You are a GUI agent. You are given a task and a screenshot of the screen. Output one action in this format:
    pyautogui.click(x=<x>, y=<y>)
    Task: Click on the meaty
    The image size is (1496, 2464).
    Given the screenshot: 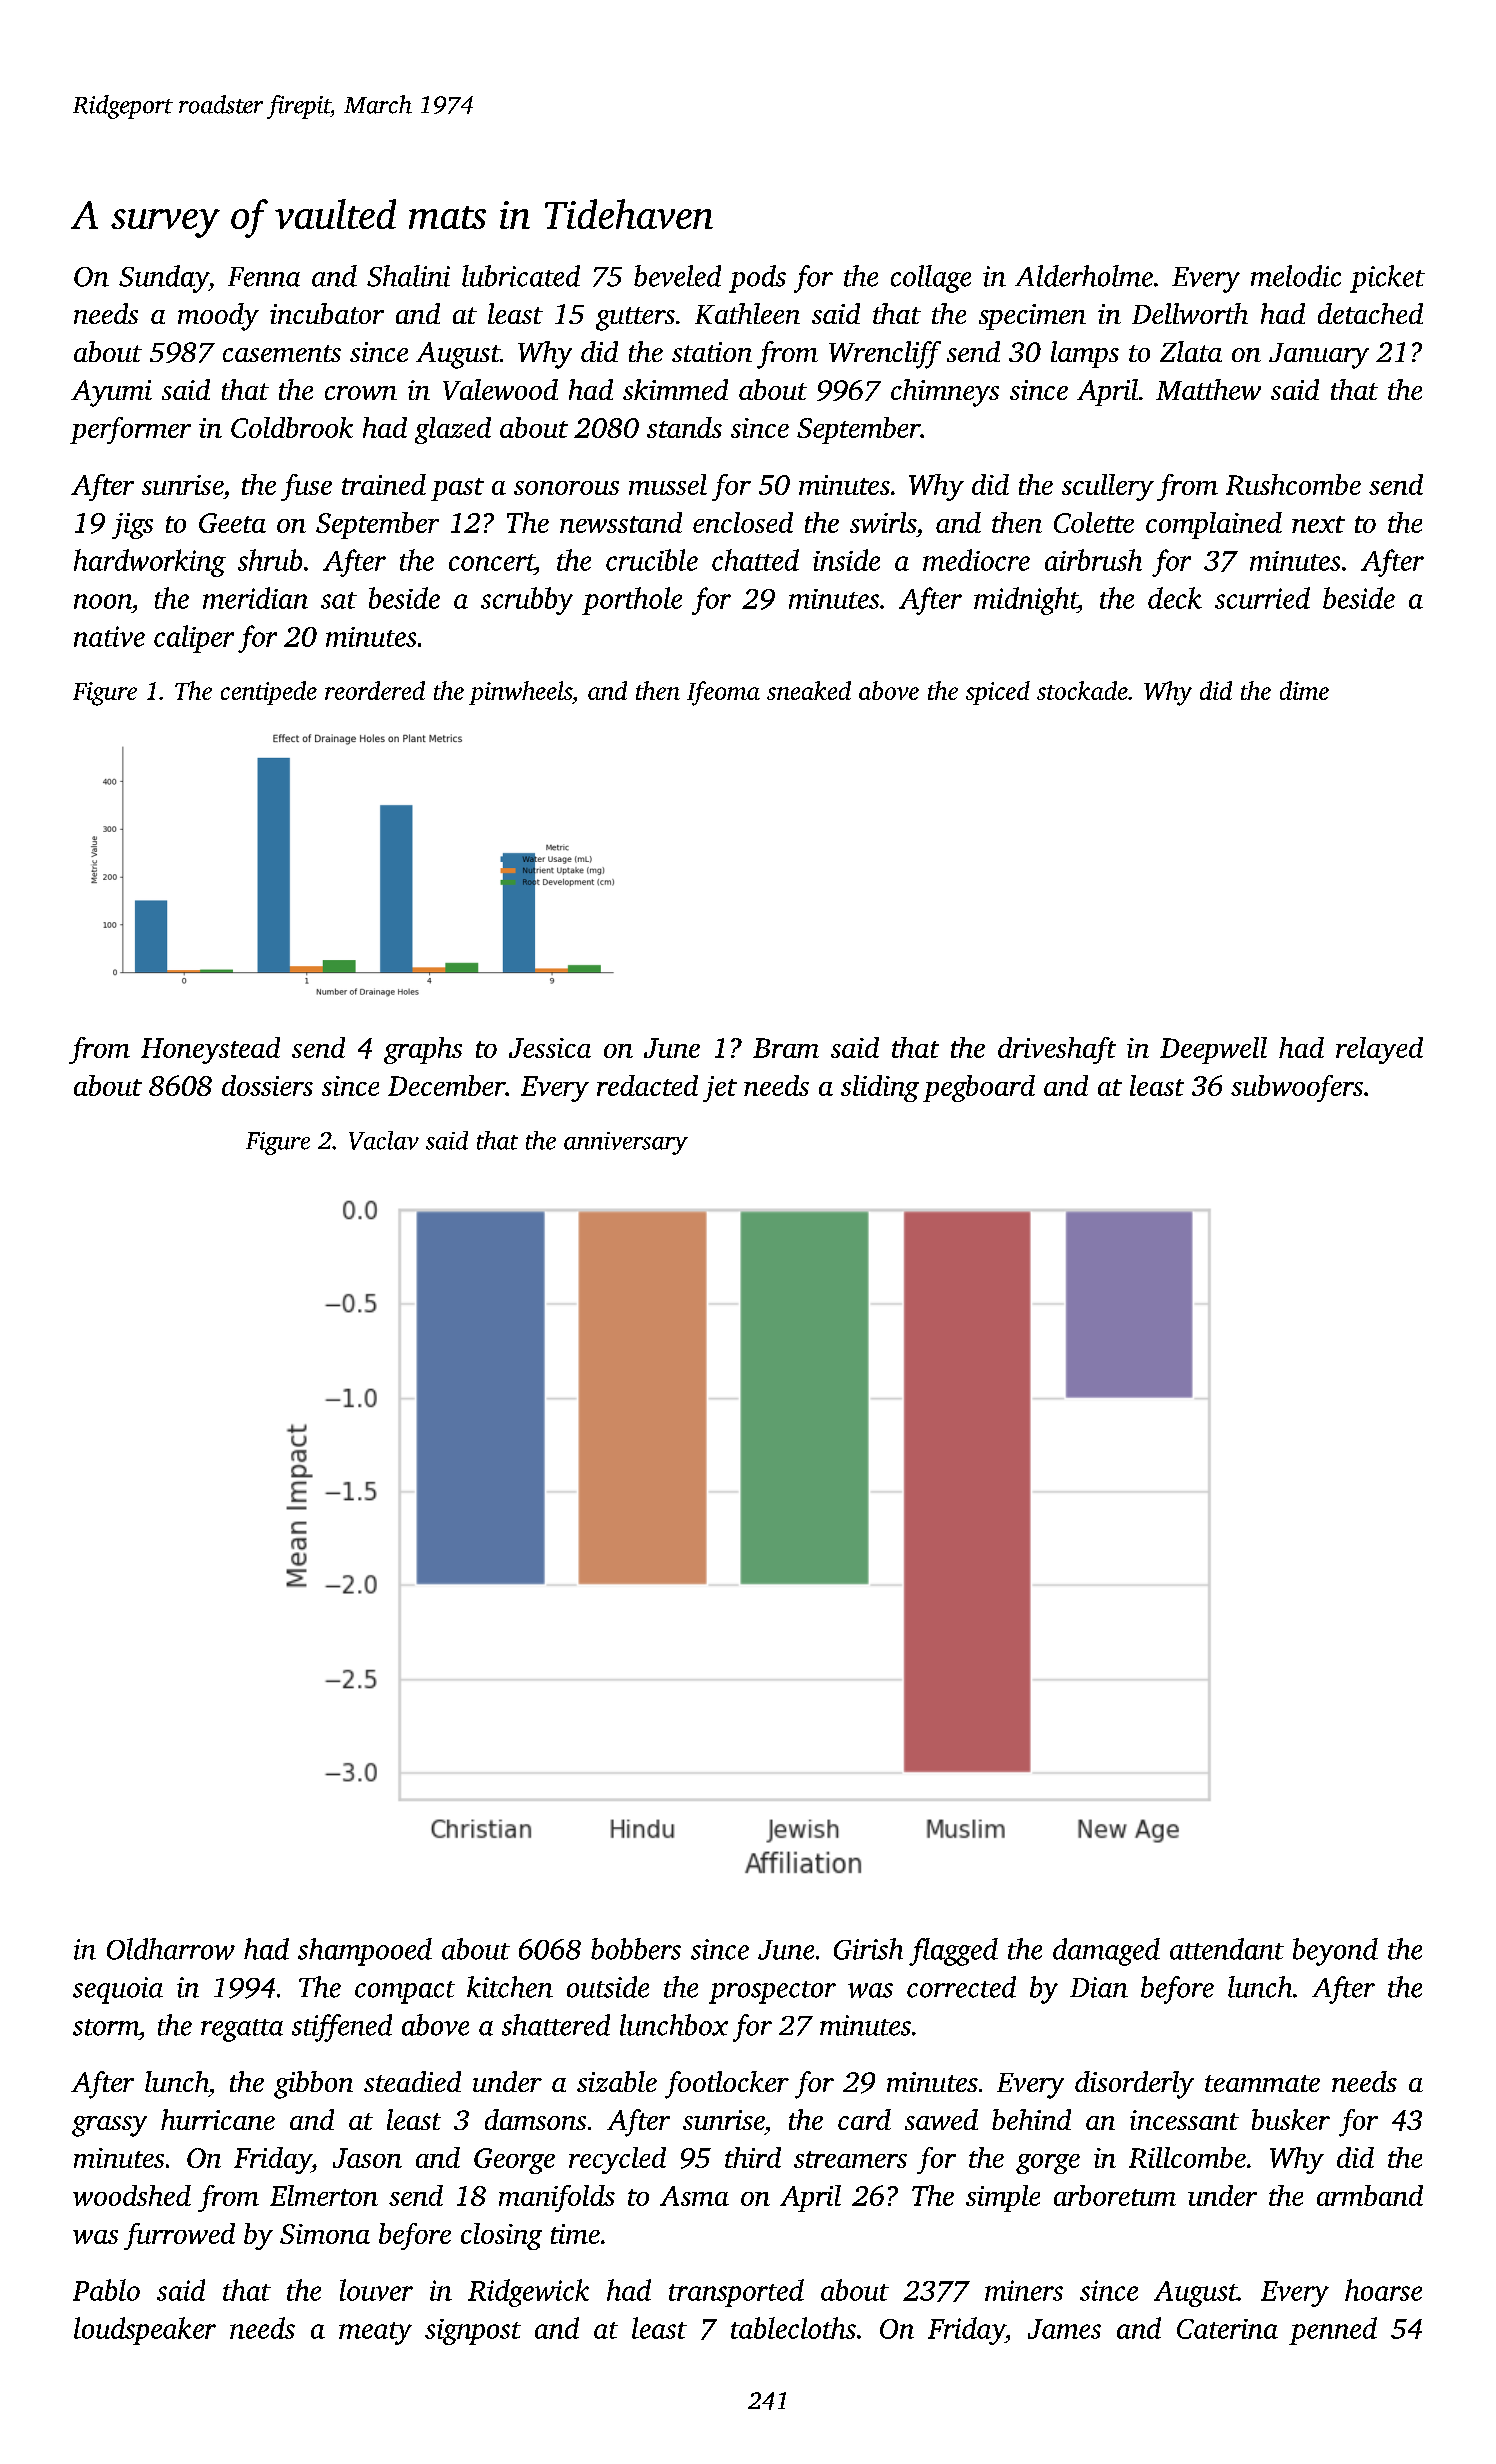 What is the action you would take?
    pyautogui.click(x=375, y=2333)
